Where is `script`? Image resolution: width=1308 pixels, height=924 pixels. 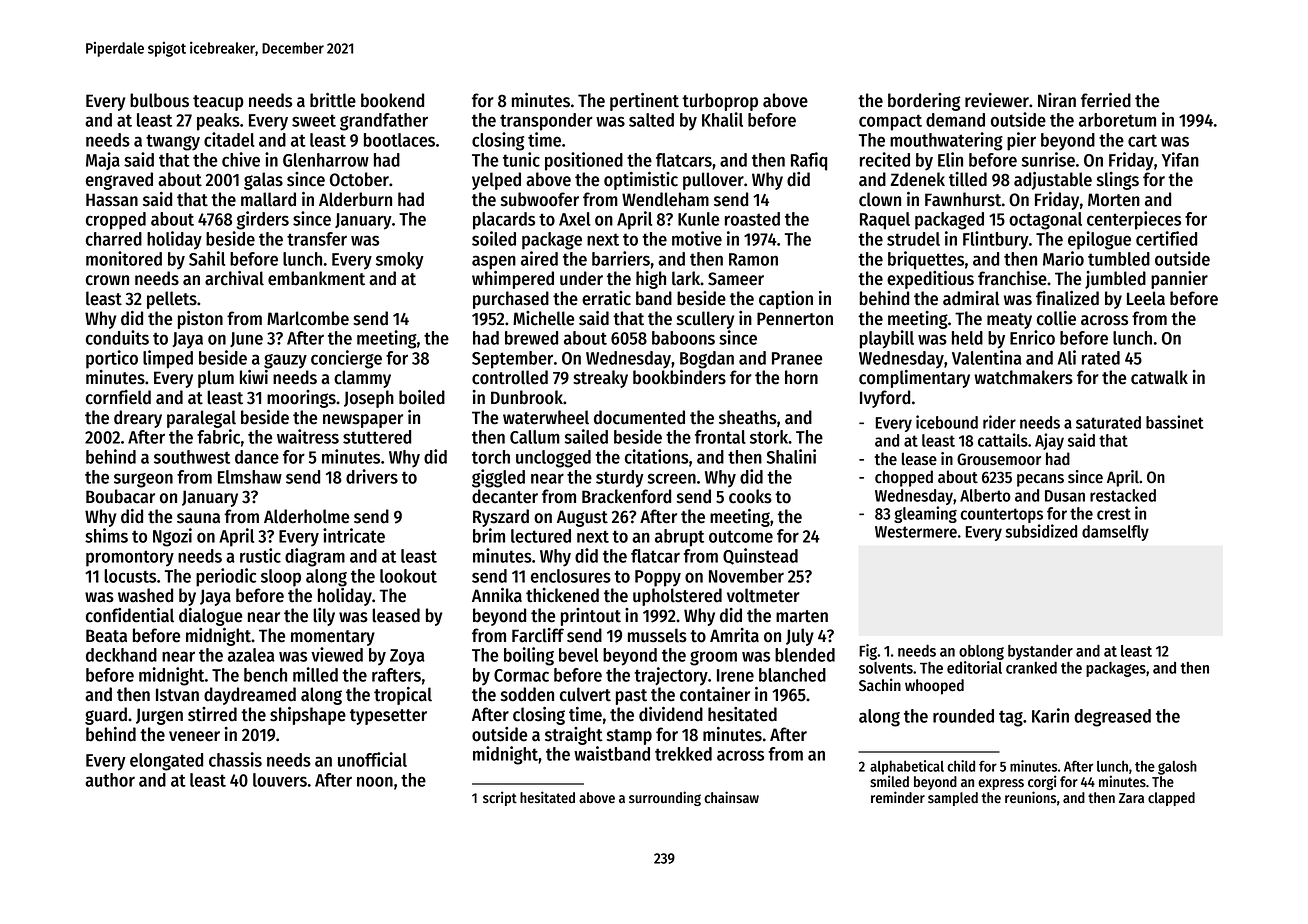
script is located at coordinates (500, 798).
